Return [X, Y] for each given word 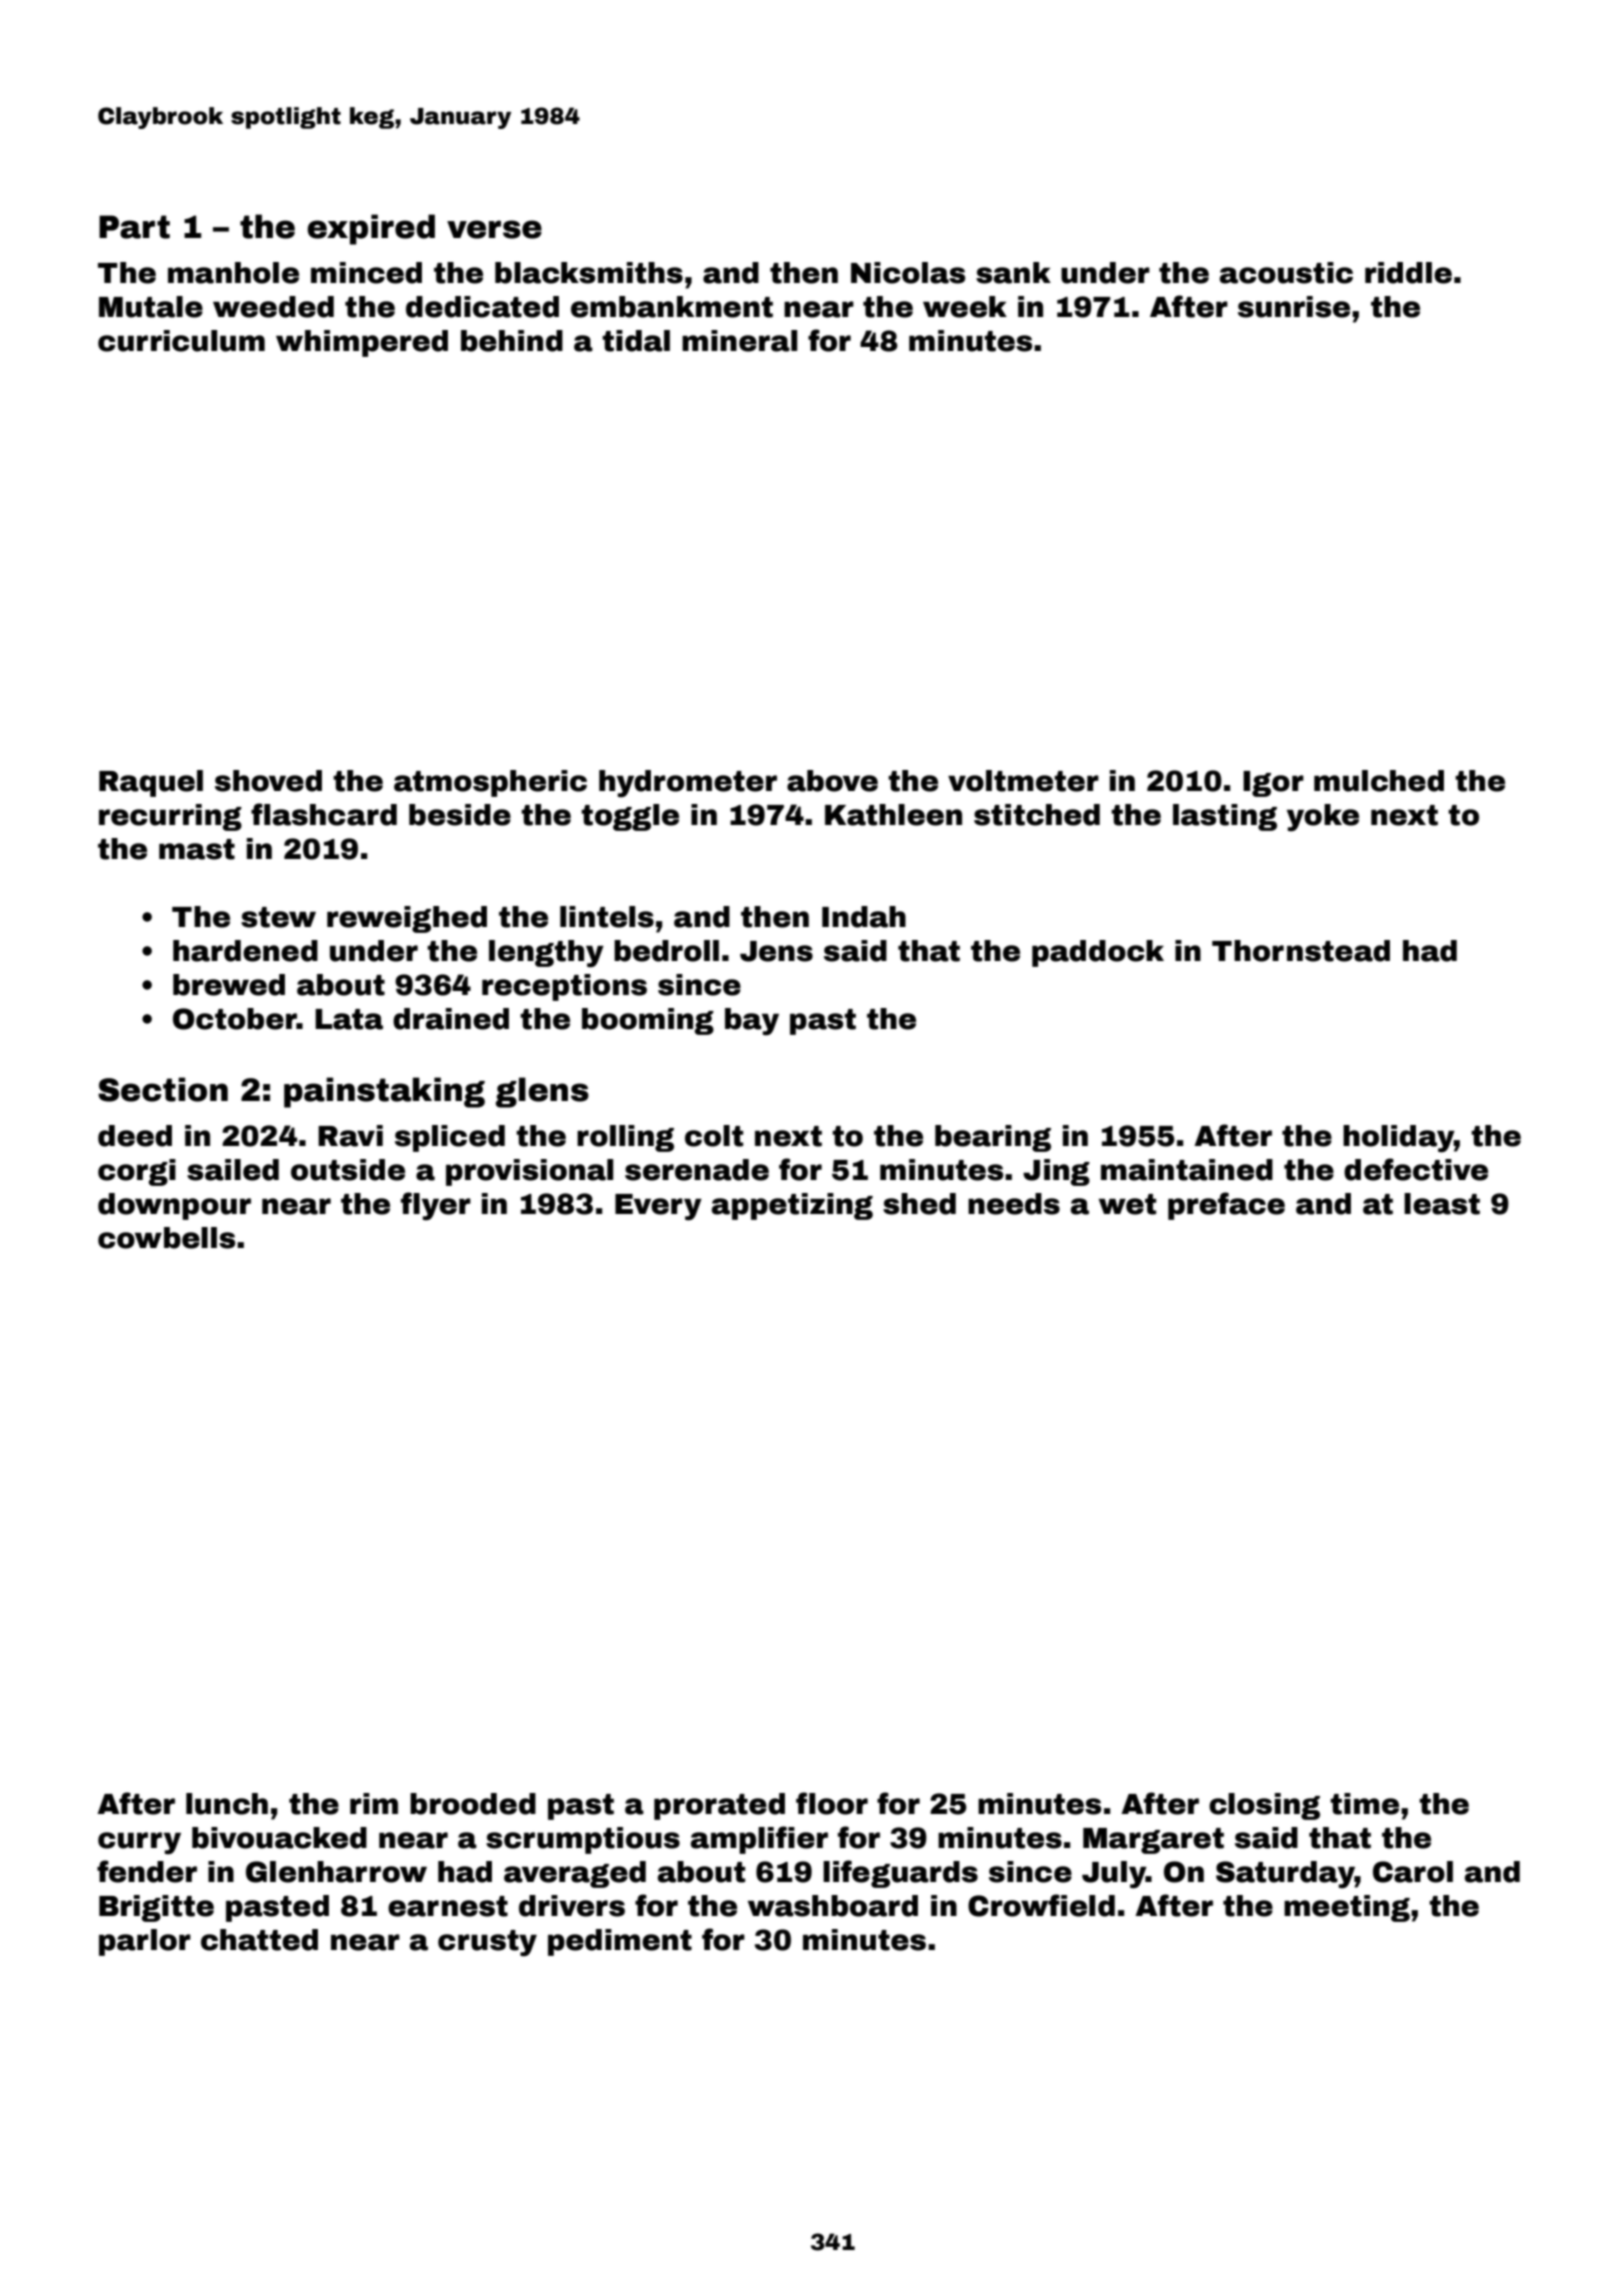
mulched [1379, 781]
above [832, 781]
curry [139, 1843]
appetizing [792, 1206]
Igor [1273, 784]
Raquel [151, 783]
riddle [1408, 273]
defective [1416, 1169]
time [1364, 1804]
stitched [1037, 815]
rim [374, 1803]
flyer [436, 1206]
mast [197, 849]
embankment [672, 307]
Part [134, 227]
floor [832, 1803]
